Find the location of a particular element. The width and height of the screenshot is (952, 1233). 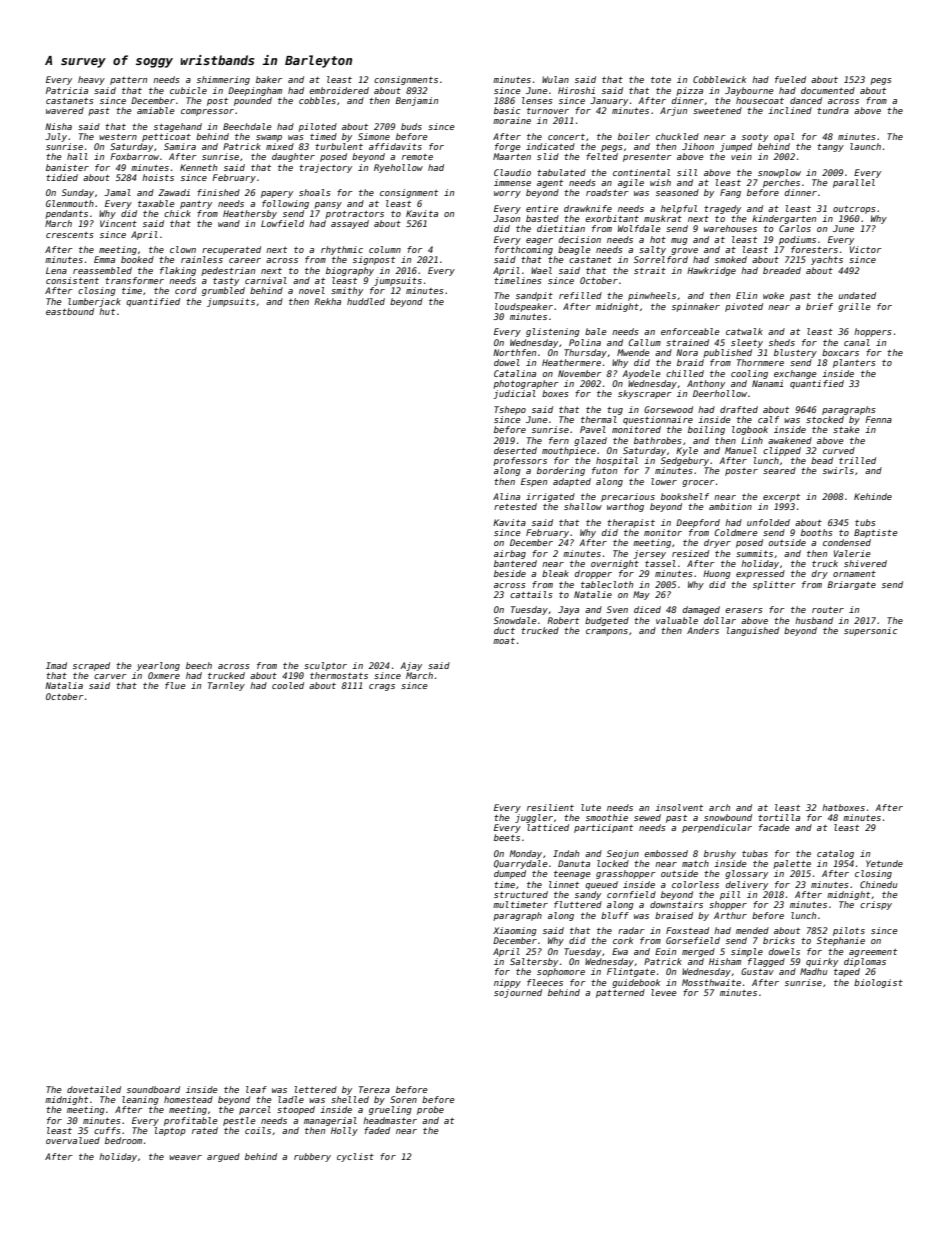

glistening is located at coordinates (553, 332).
